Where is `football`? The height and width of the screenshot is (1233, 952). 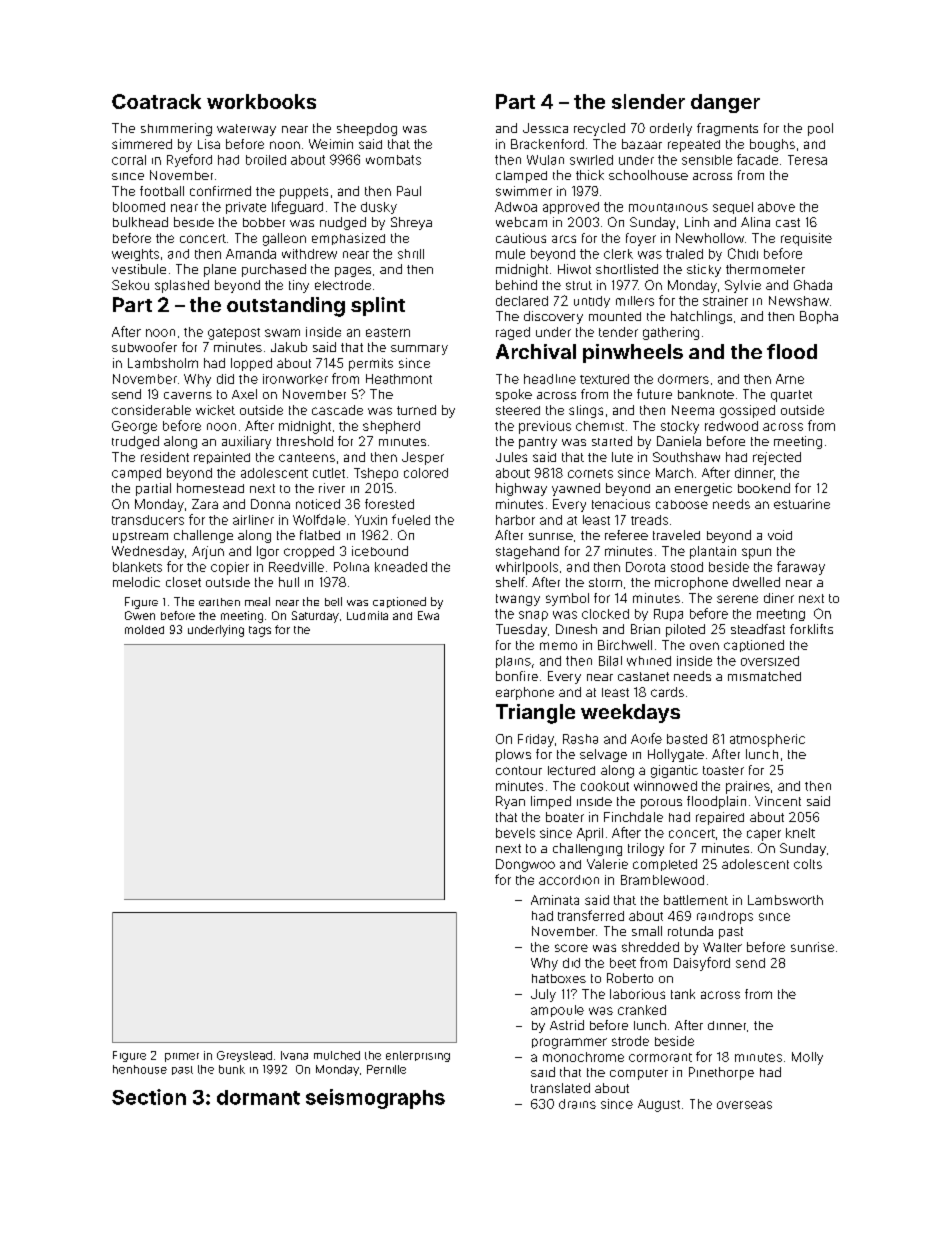 football is located at coordinates (162, 191).
